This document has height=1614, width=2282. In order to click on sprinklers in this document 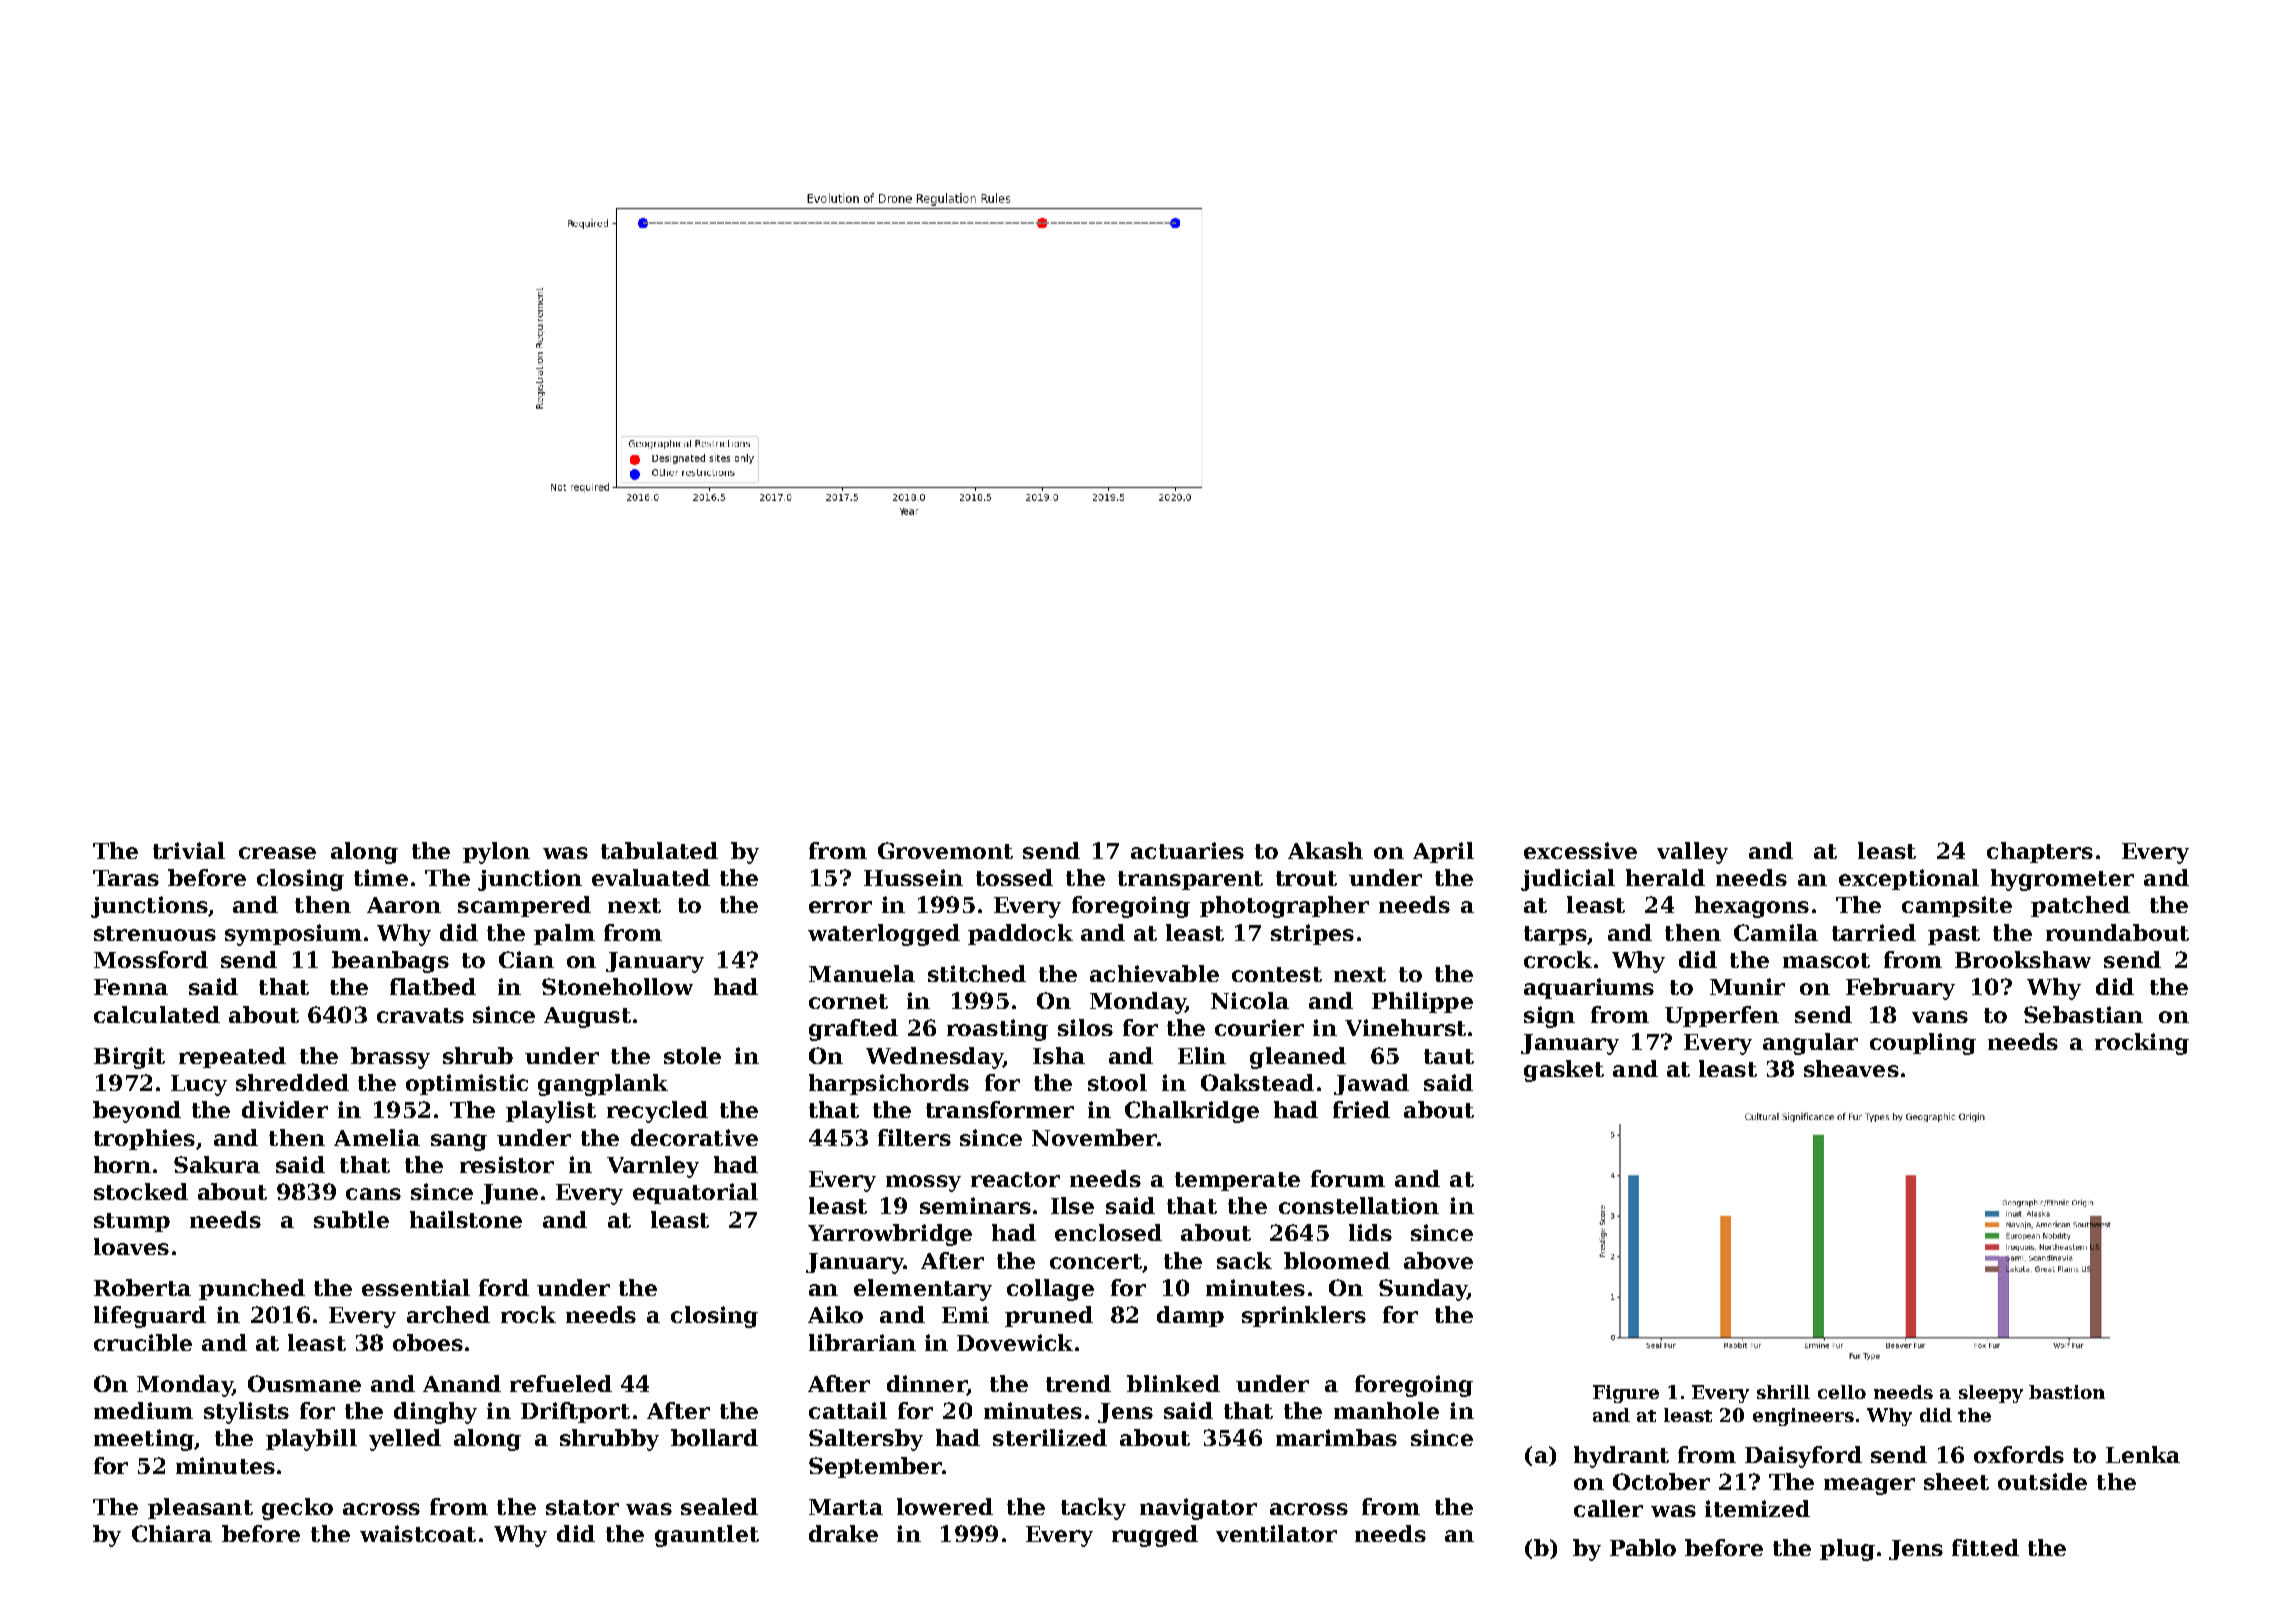, I will do `click(1304, 1316)`.
